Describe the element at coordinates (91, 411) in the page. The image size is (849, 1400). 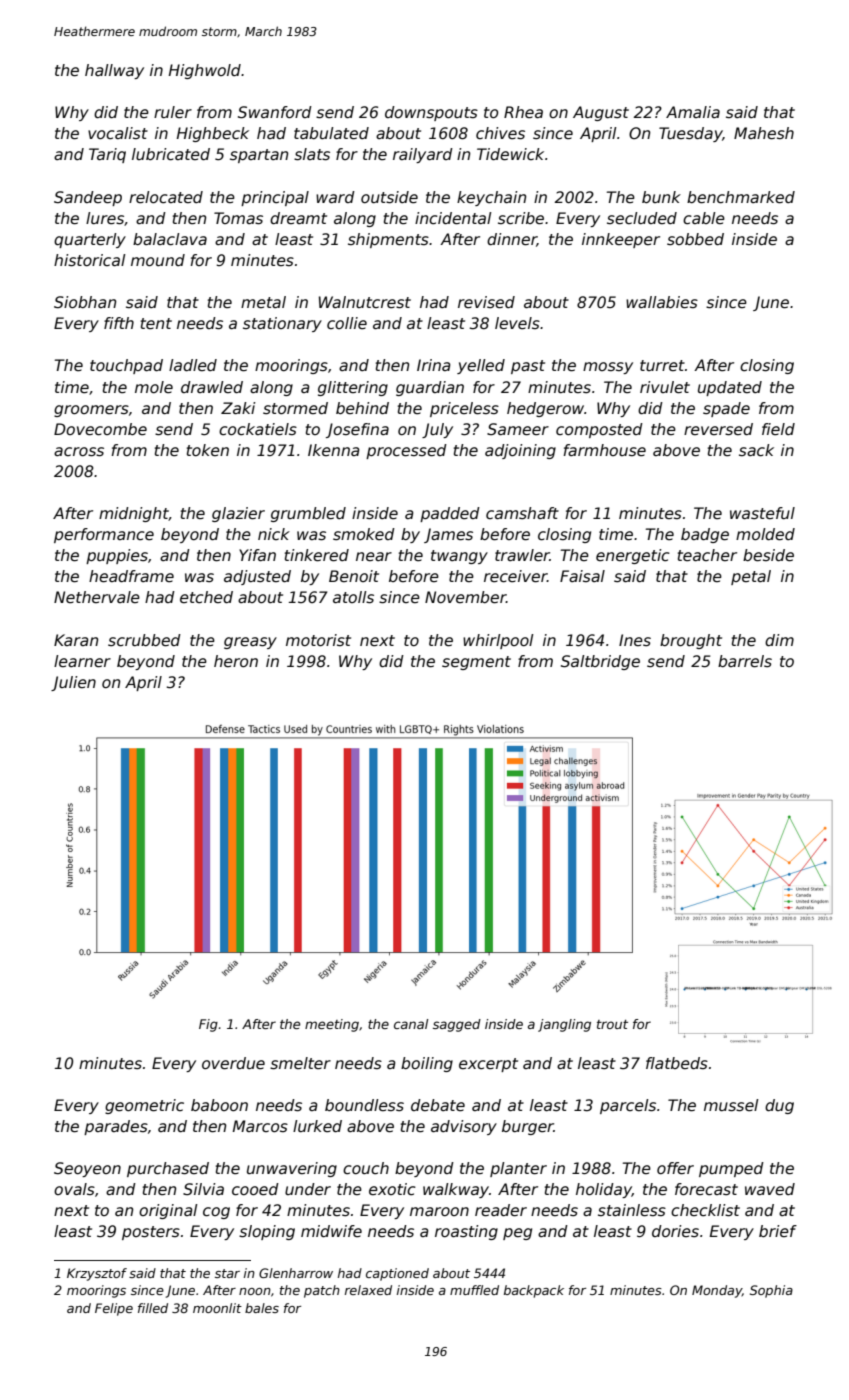
I see `groomers` at that location.
